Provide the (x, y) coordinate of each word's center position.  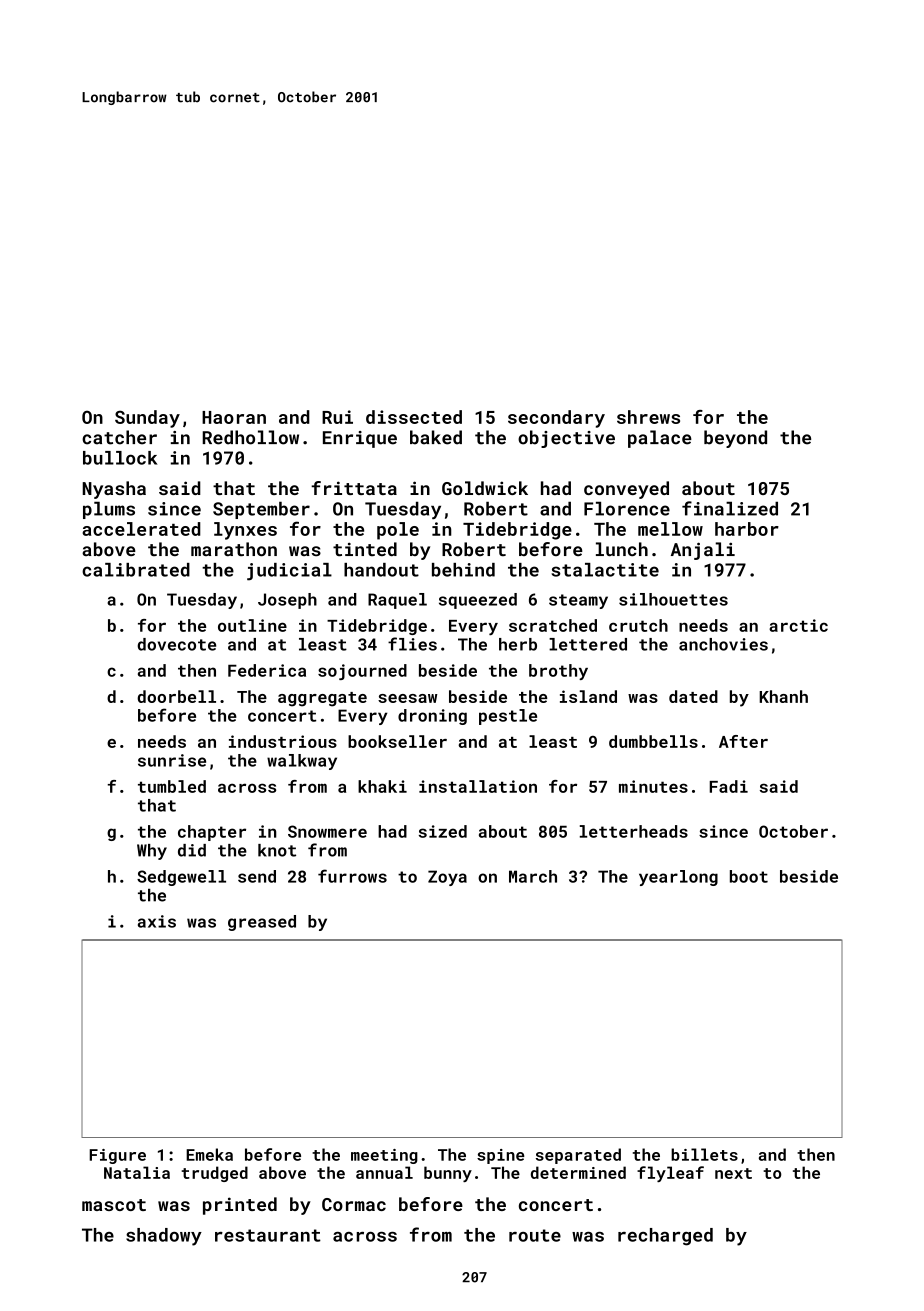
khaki (382, 786)
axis (157, 921)
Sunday (147, 419)
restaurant (268, 1235)
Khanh (783, 696)
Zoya (447, 878)
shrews (648, 417)
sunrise (172, 760)
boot (749, 876)
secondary (556, 419)
